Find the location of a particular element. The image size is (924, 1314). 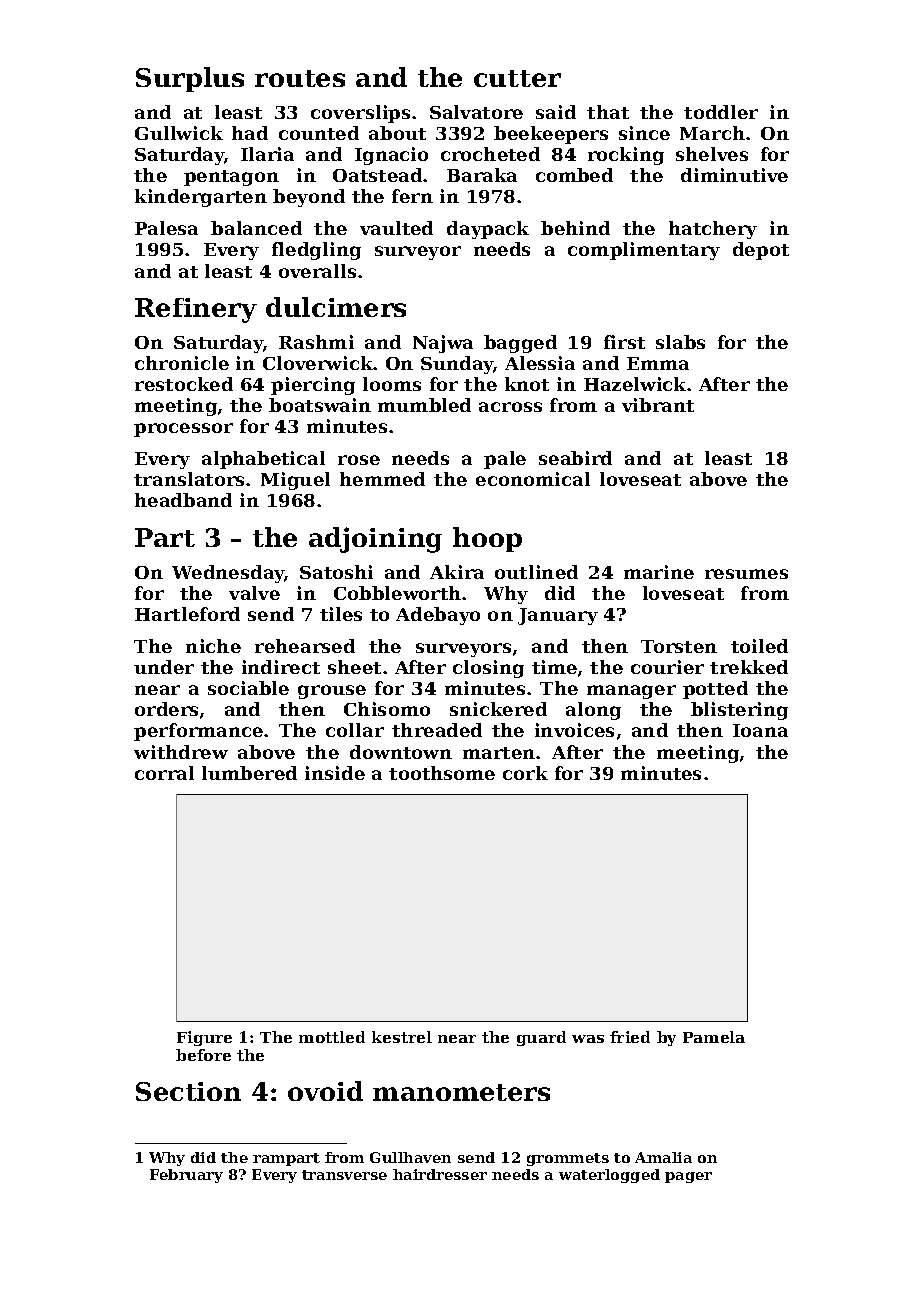

that is located at coordinates (608, 112).
